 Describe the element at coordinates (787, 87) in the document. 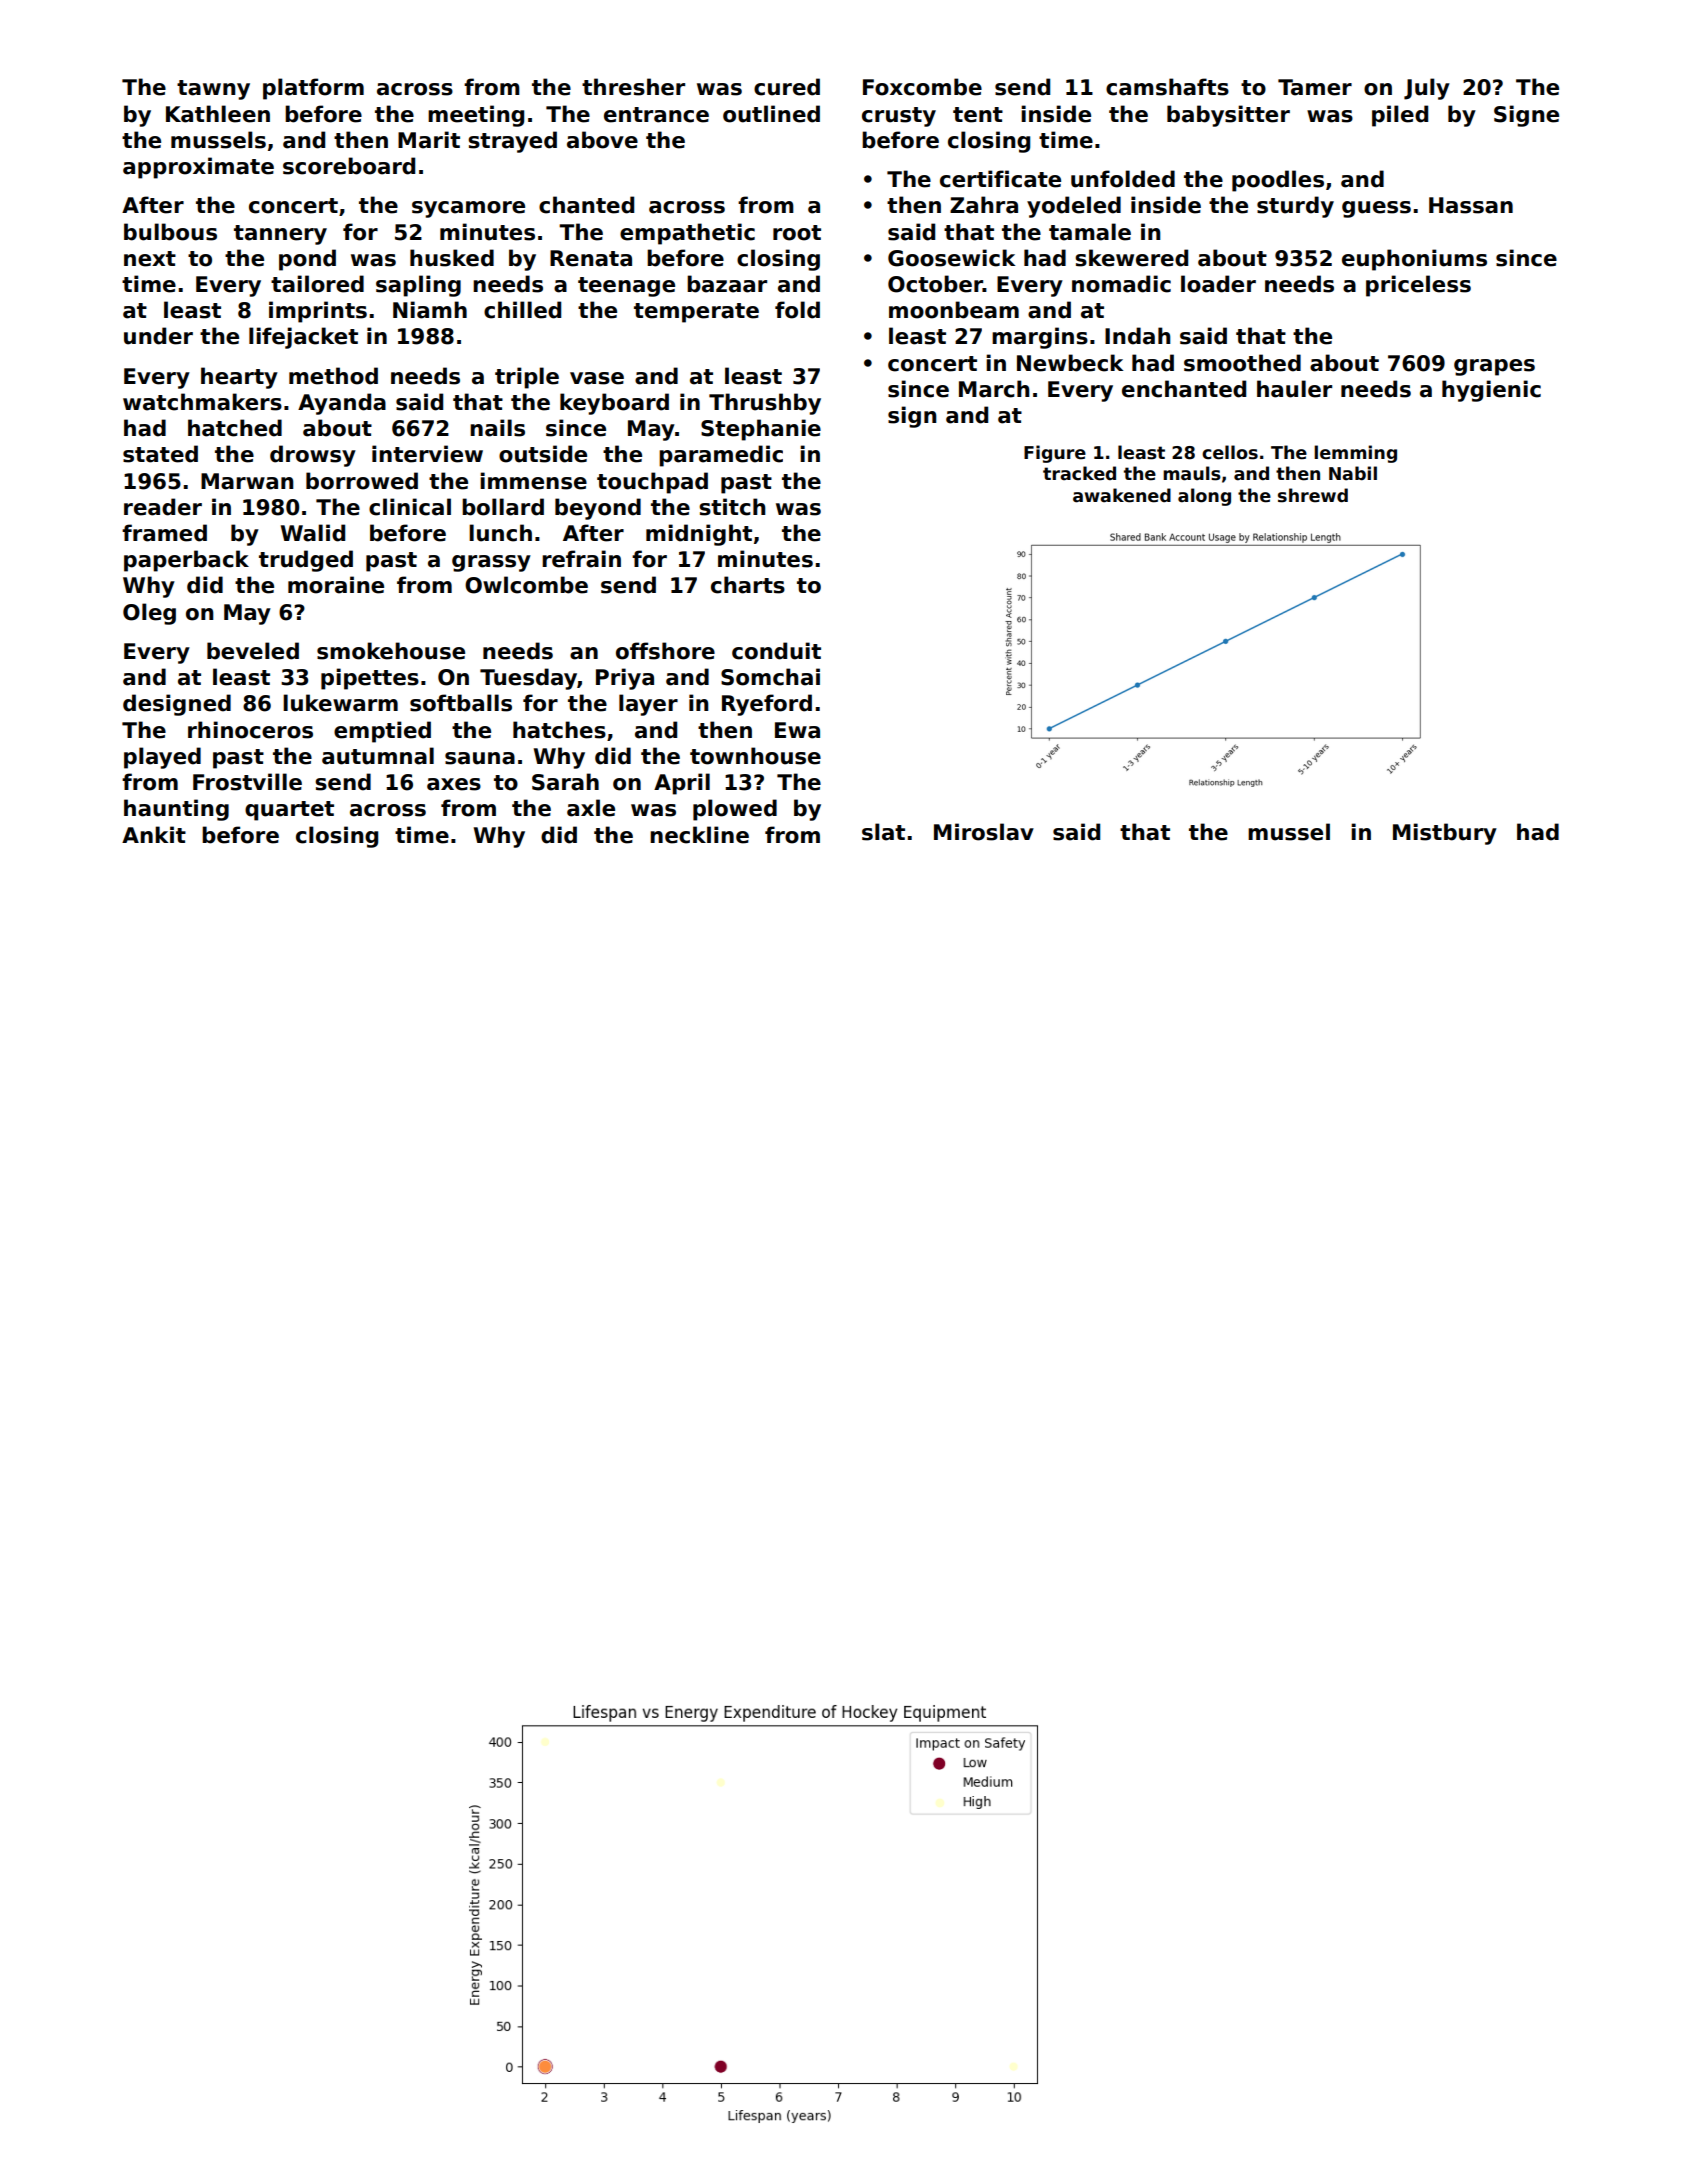

I see `cured` at that location.
